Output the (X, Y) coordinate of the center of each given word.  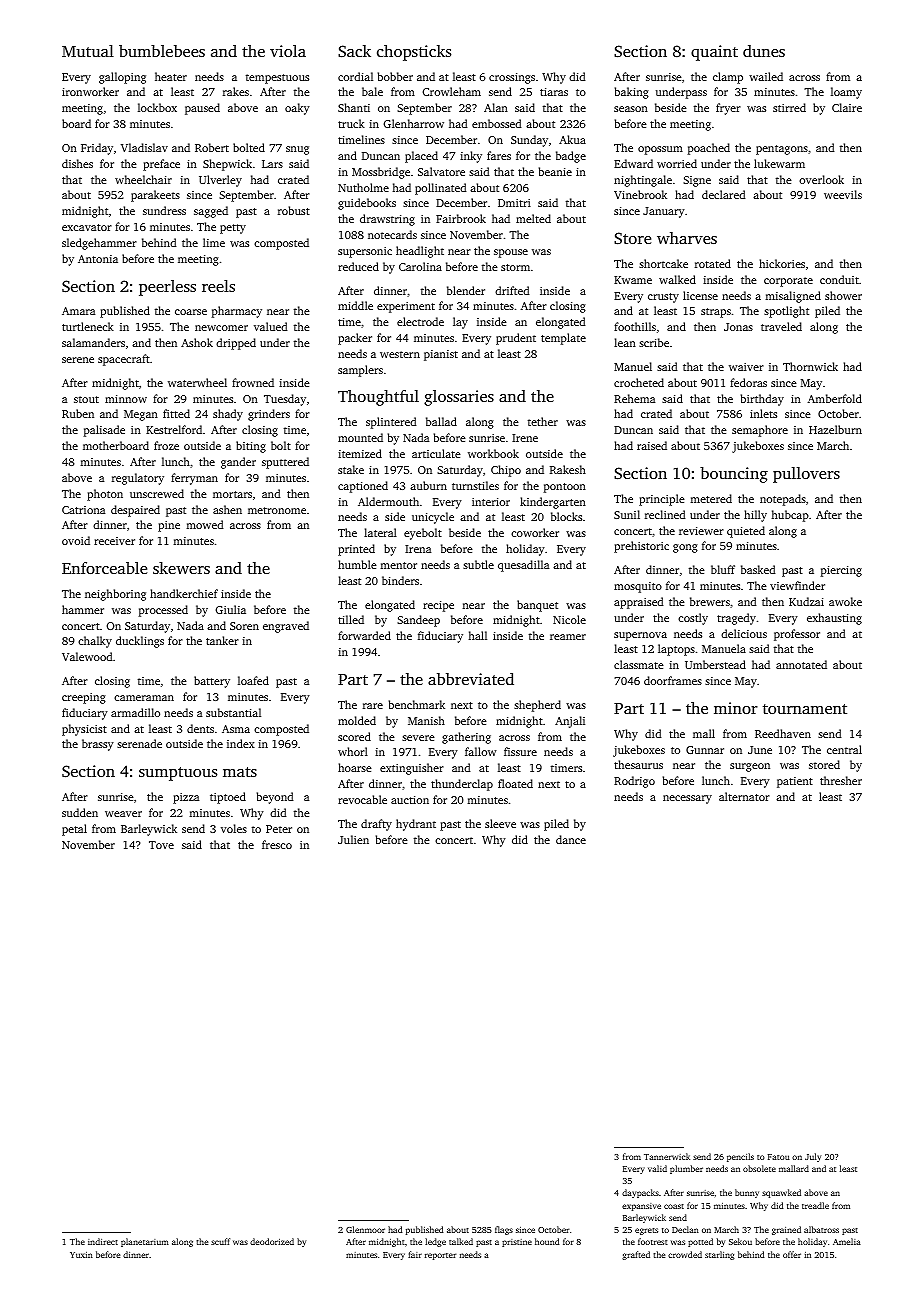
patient (795, 782)
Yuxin (81, 1255)
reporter (440, 1256)
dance (571, 839)
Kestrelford (174, 429)
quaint (714, 53)
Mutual (88, 51)
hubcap (790, 516)
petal (74, 830)
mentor (399, 565)
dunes (764, 51)
